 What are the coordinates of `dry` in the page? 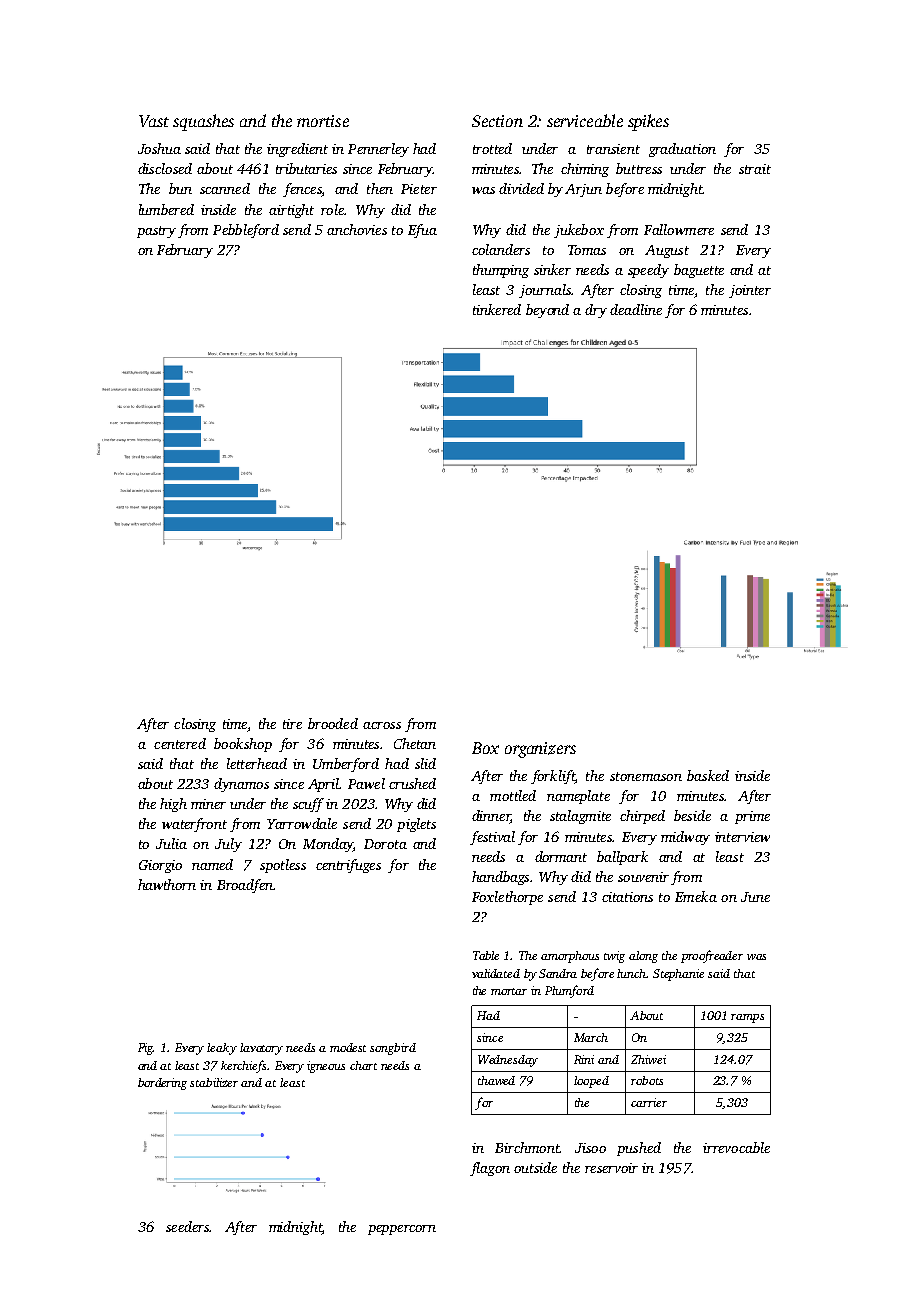 It's located at (596, 311).
